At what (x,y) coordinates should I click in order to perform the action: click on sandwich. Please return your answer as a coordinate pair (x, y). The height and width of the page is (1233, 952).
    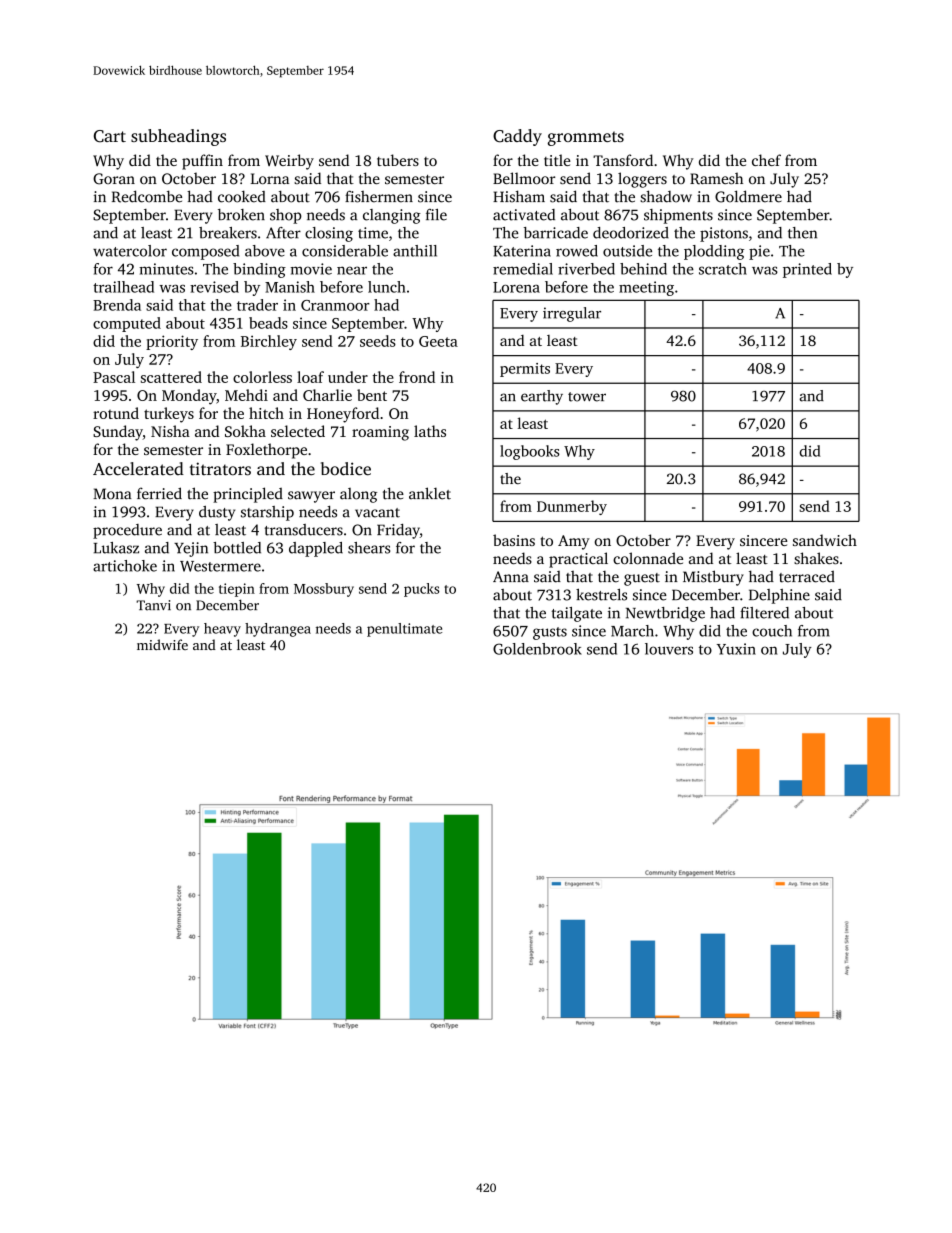
    Looking at the image, I should click on (825, 540).
